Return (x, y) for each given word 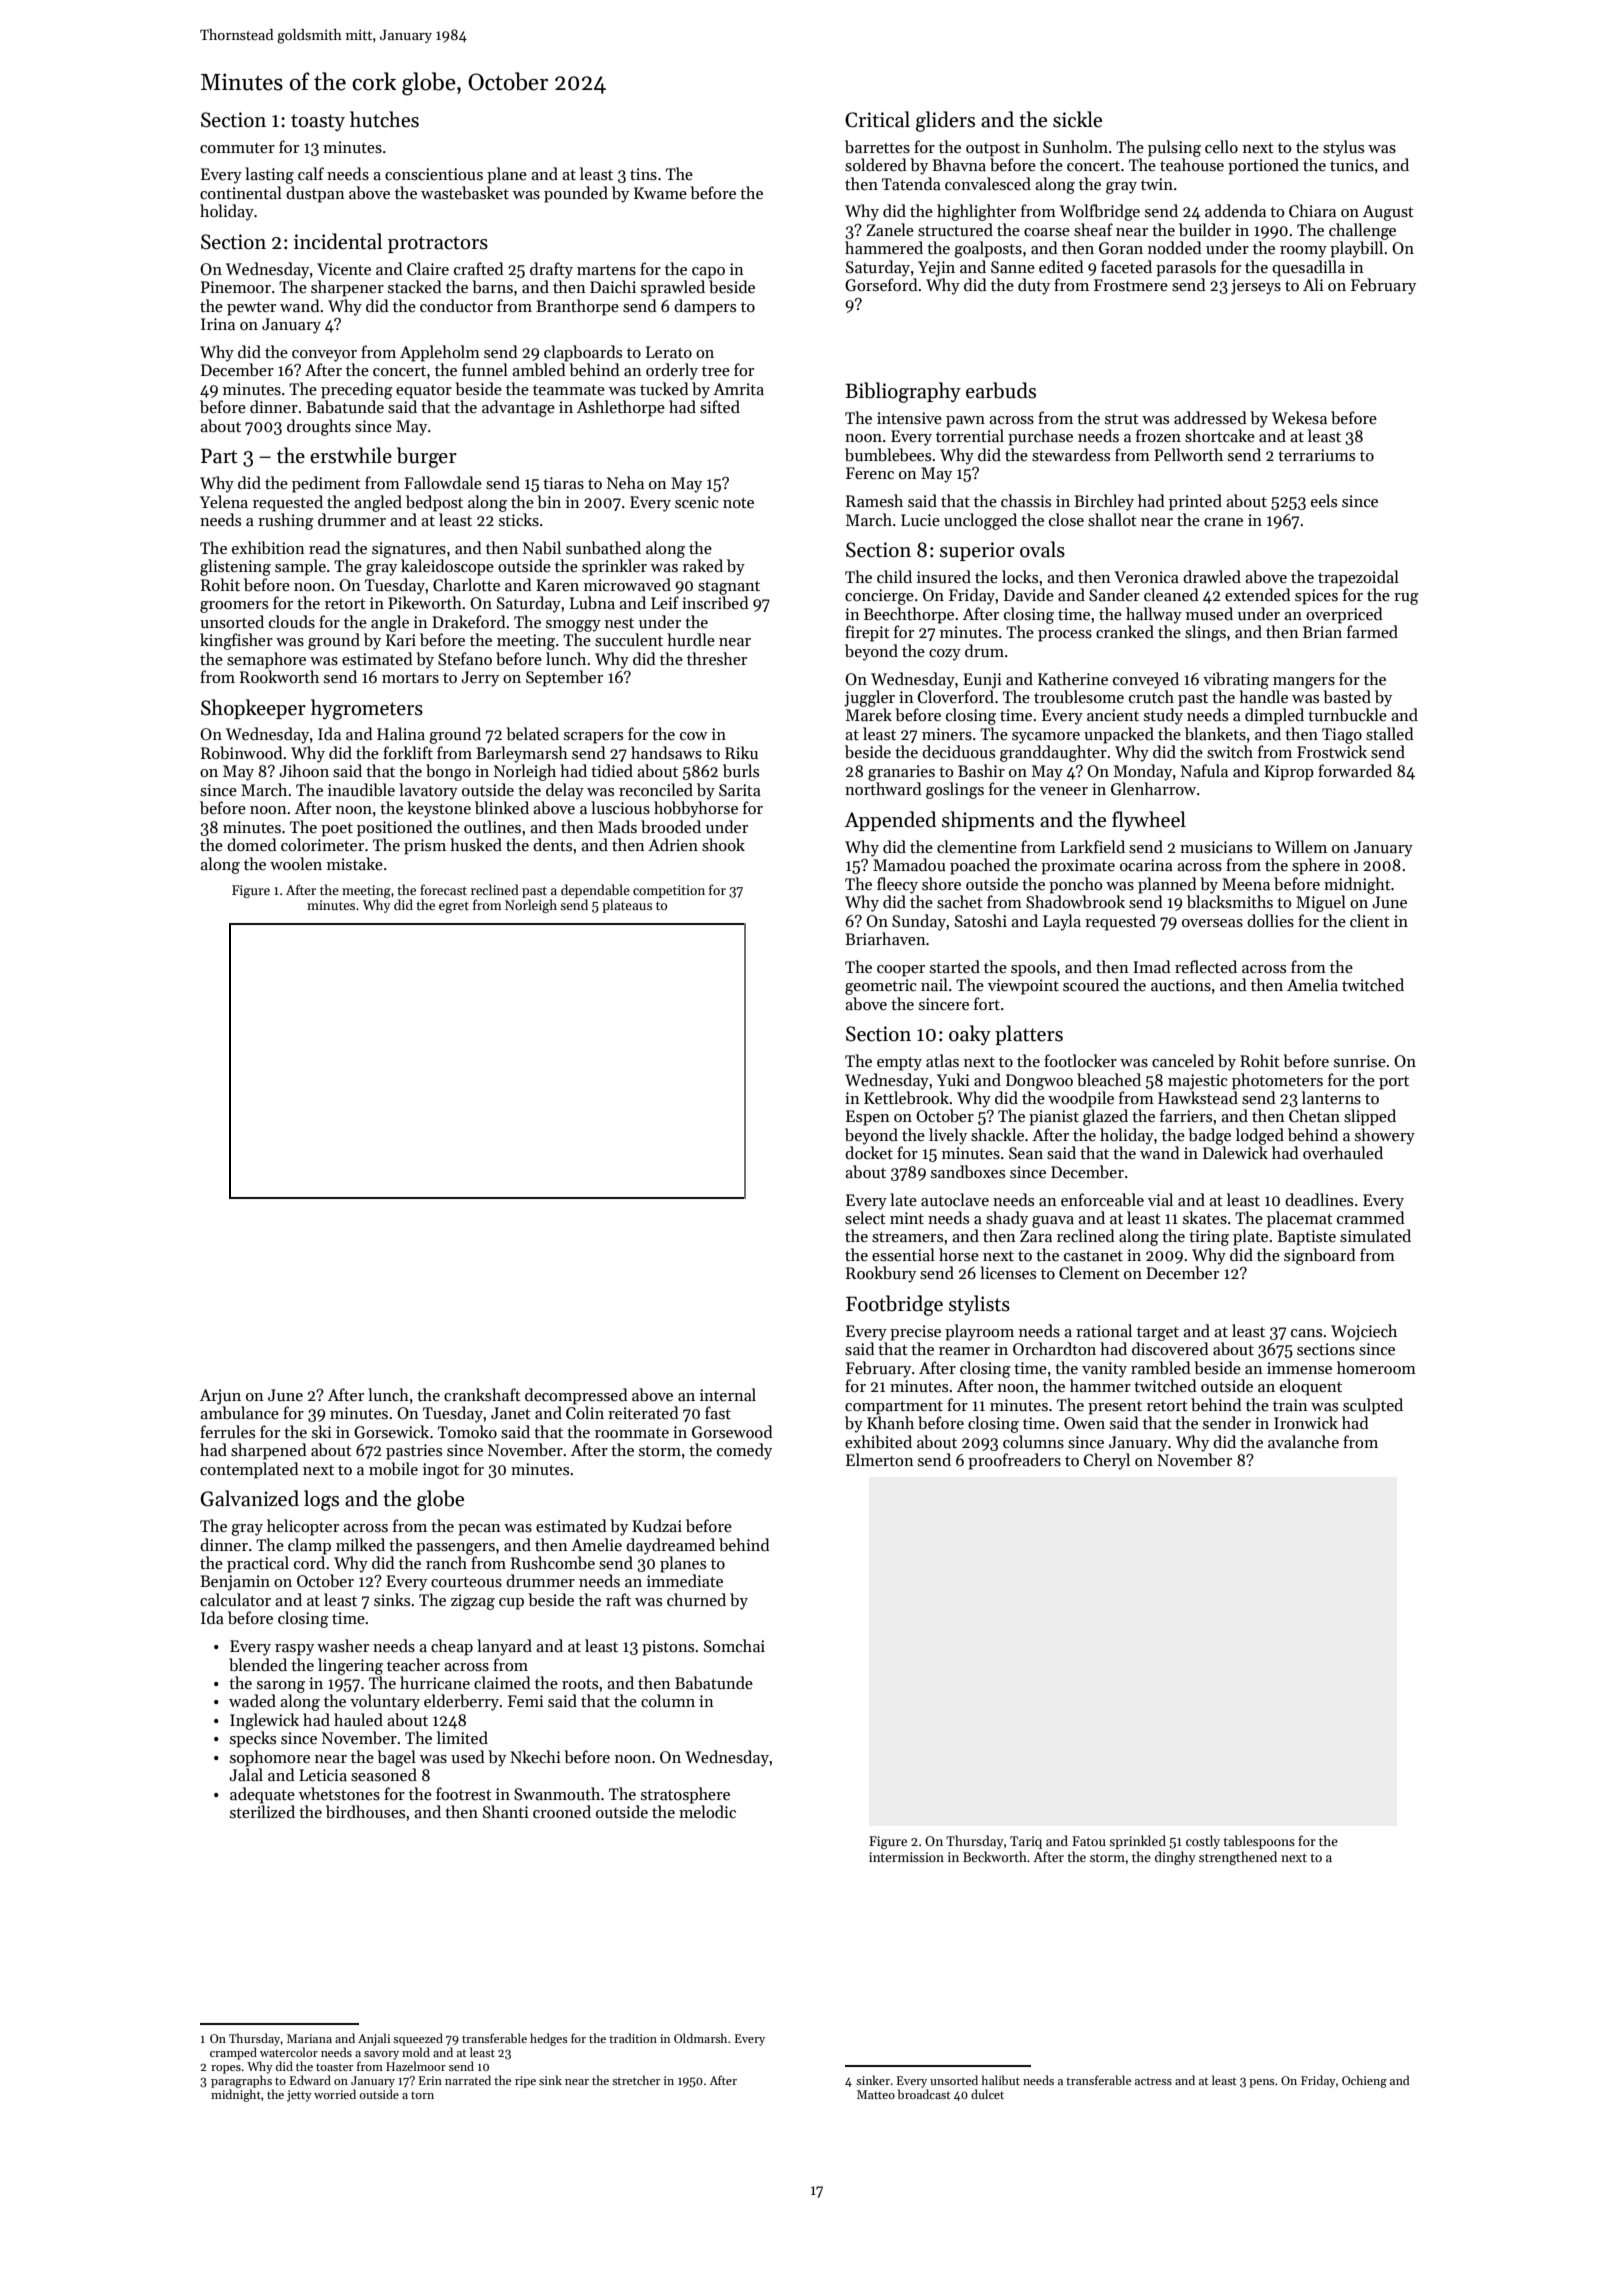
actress (1153, 2081)
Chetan (1314, 1115)
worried (335, 2094)
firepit (867, 633)
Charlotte (466, 584)
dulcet (987, 2094)
